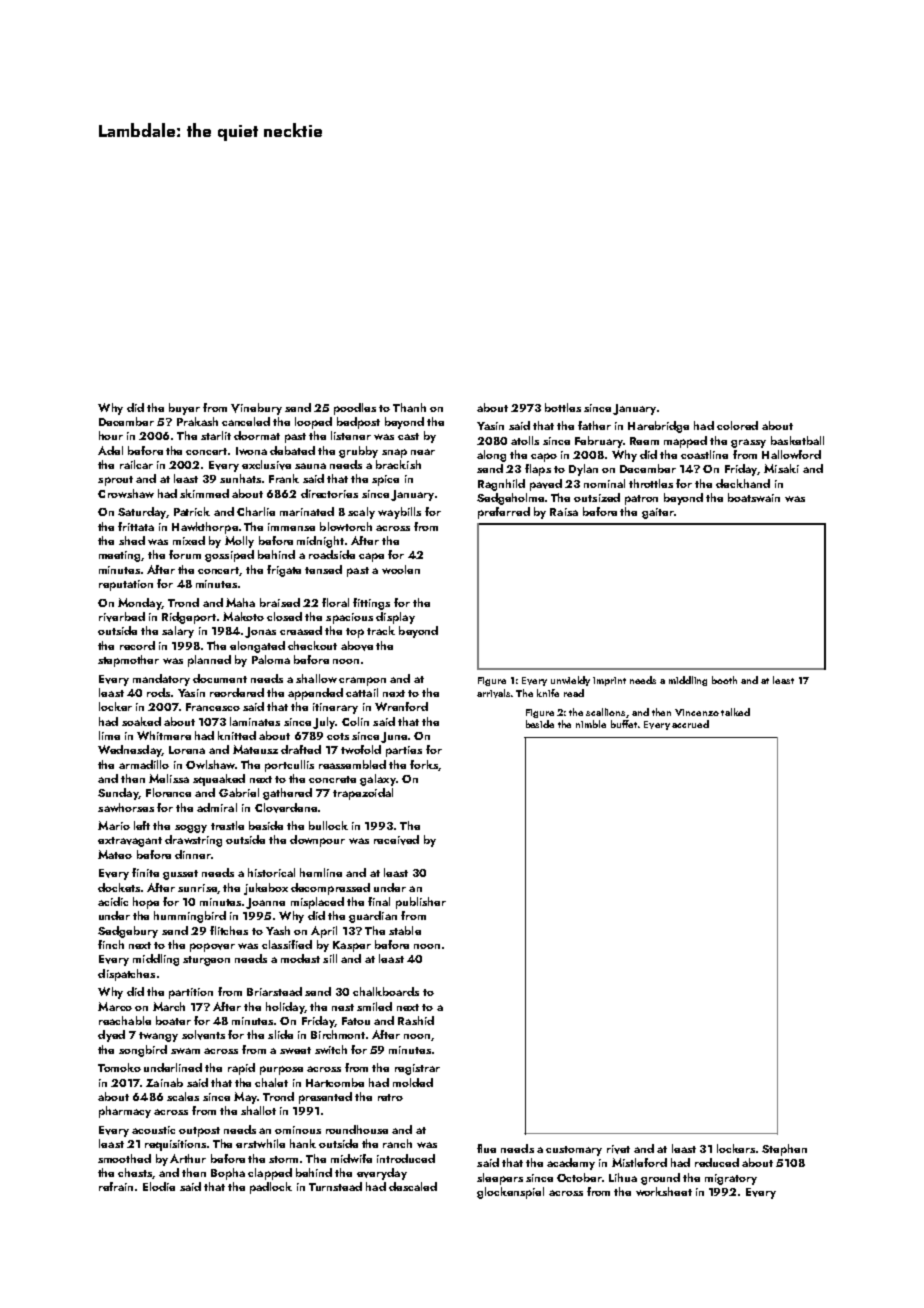 This document has height=1308, width=924. What do you see at coordinates (690, 724) in the document?
I see `accrued` at bounding box center [690, 724].
